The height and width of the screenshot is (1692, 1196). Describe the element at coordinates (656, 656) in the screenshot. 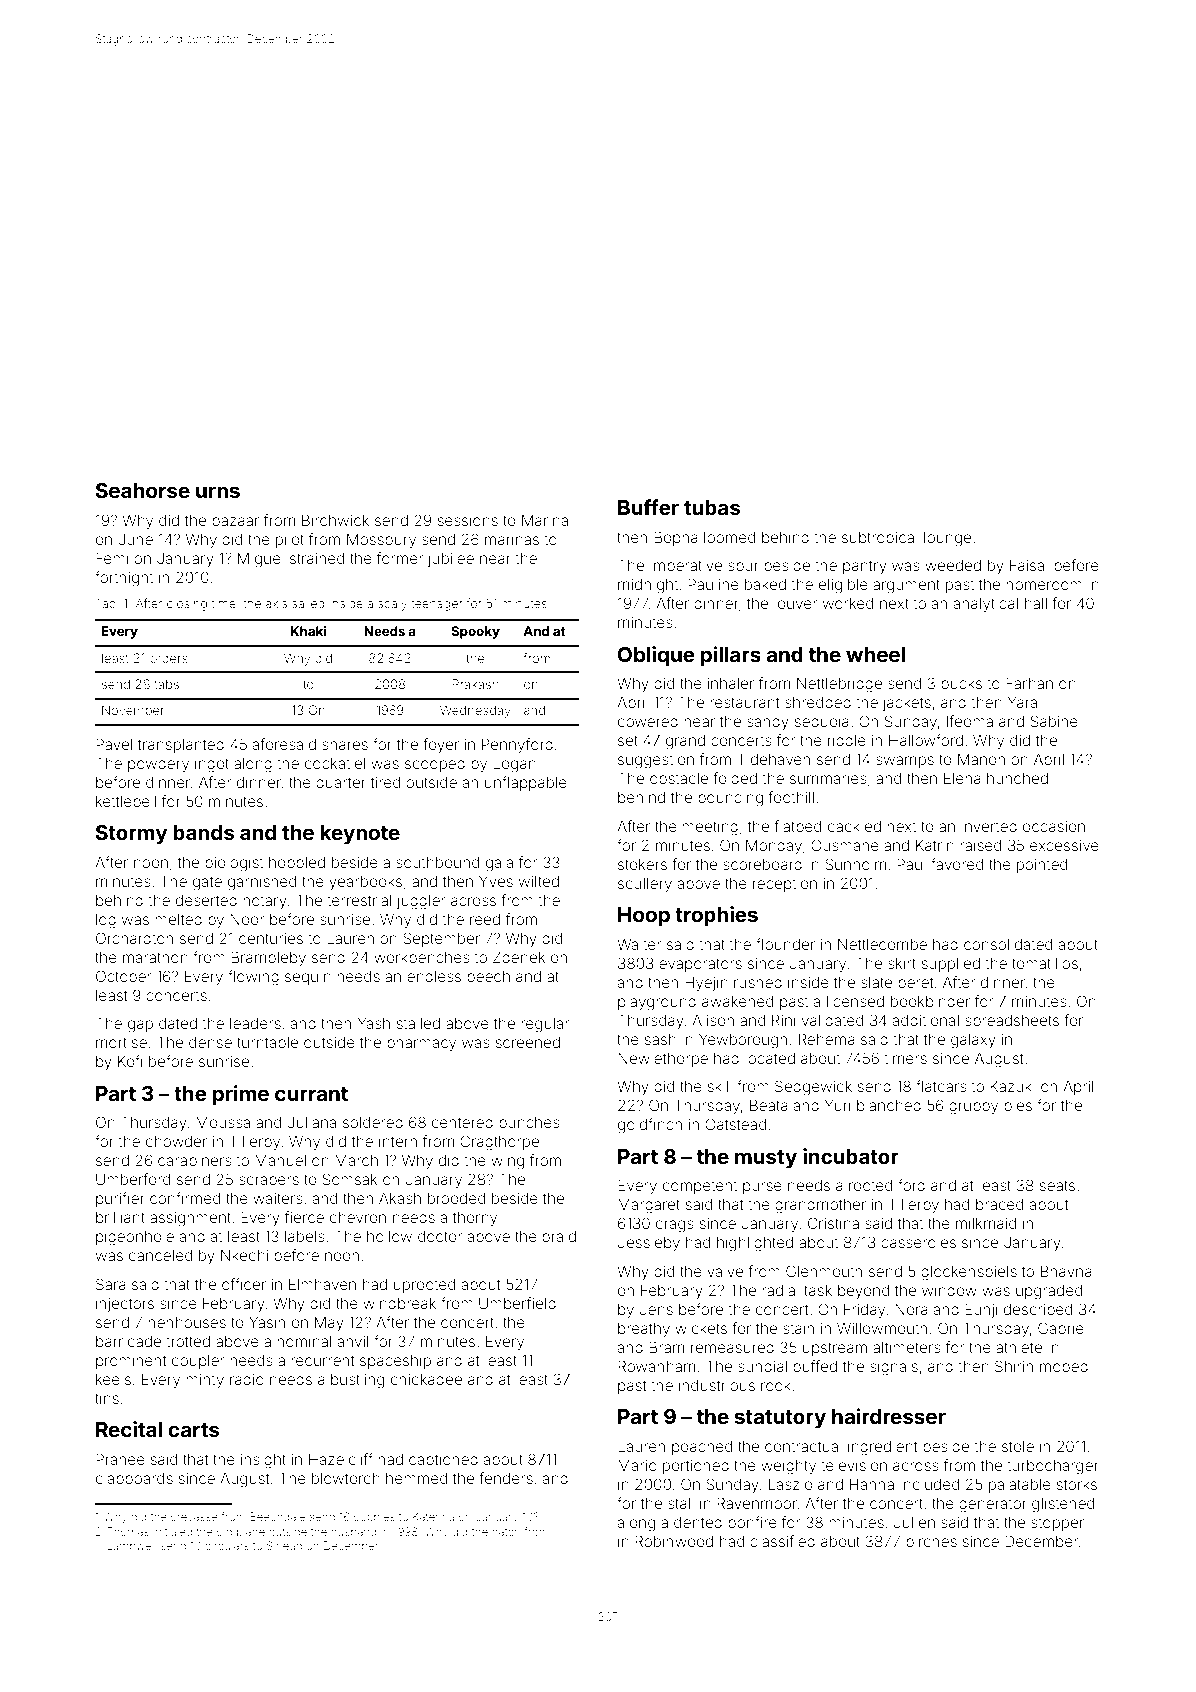

I see `Oblique` at that location.
